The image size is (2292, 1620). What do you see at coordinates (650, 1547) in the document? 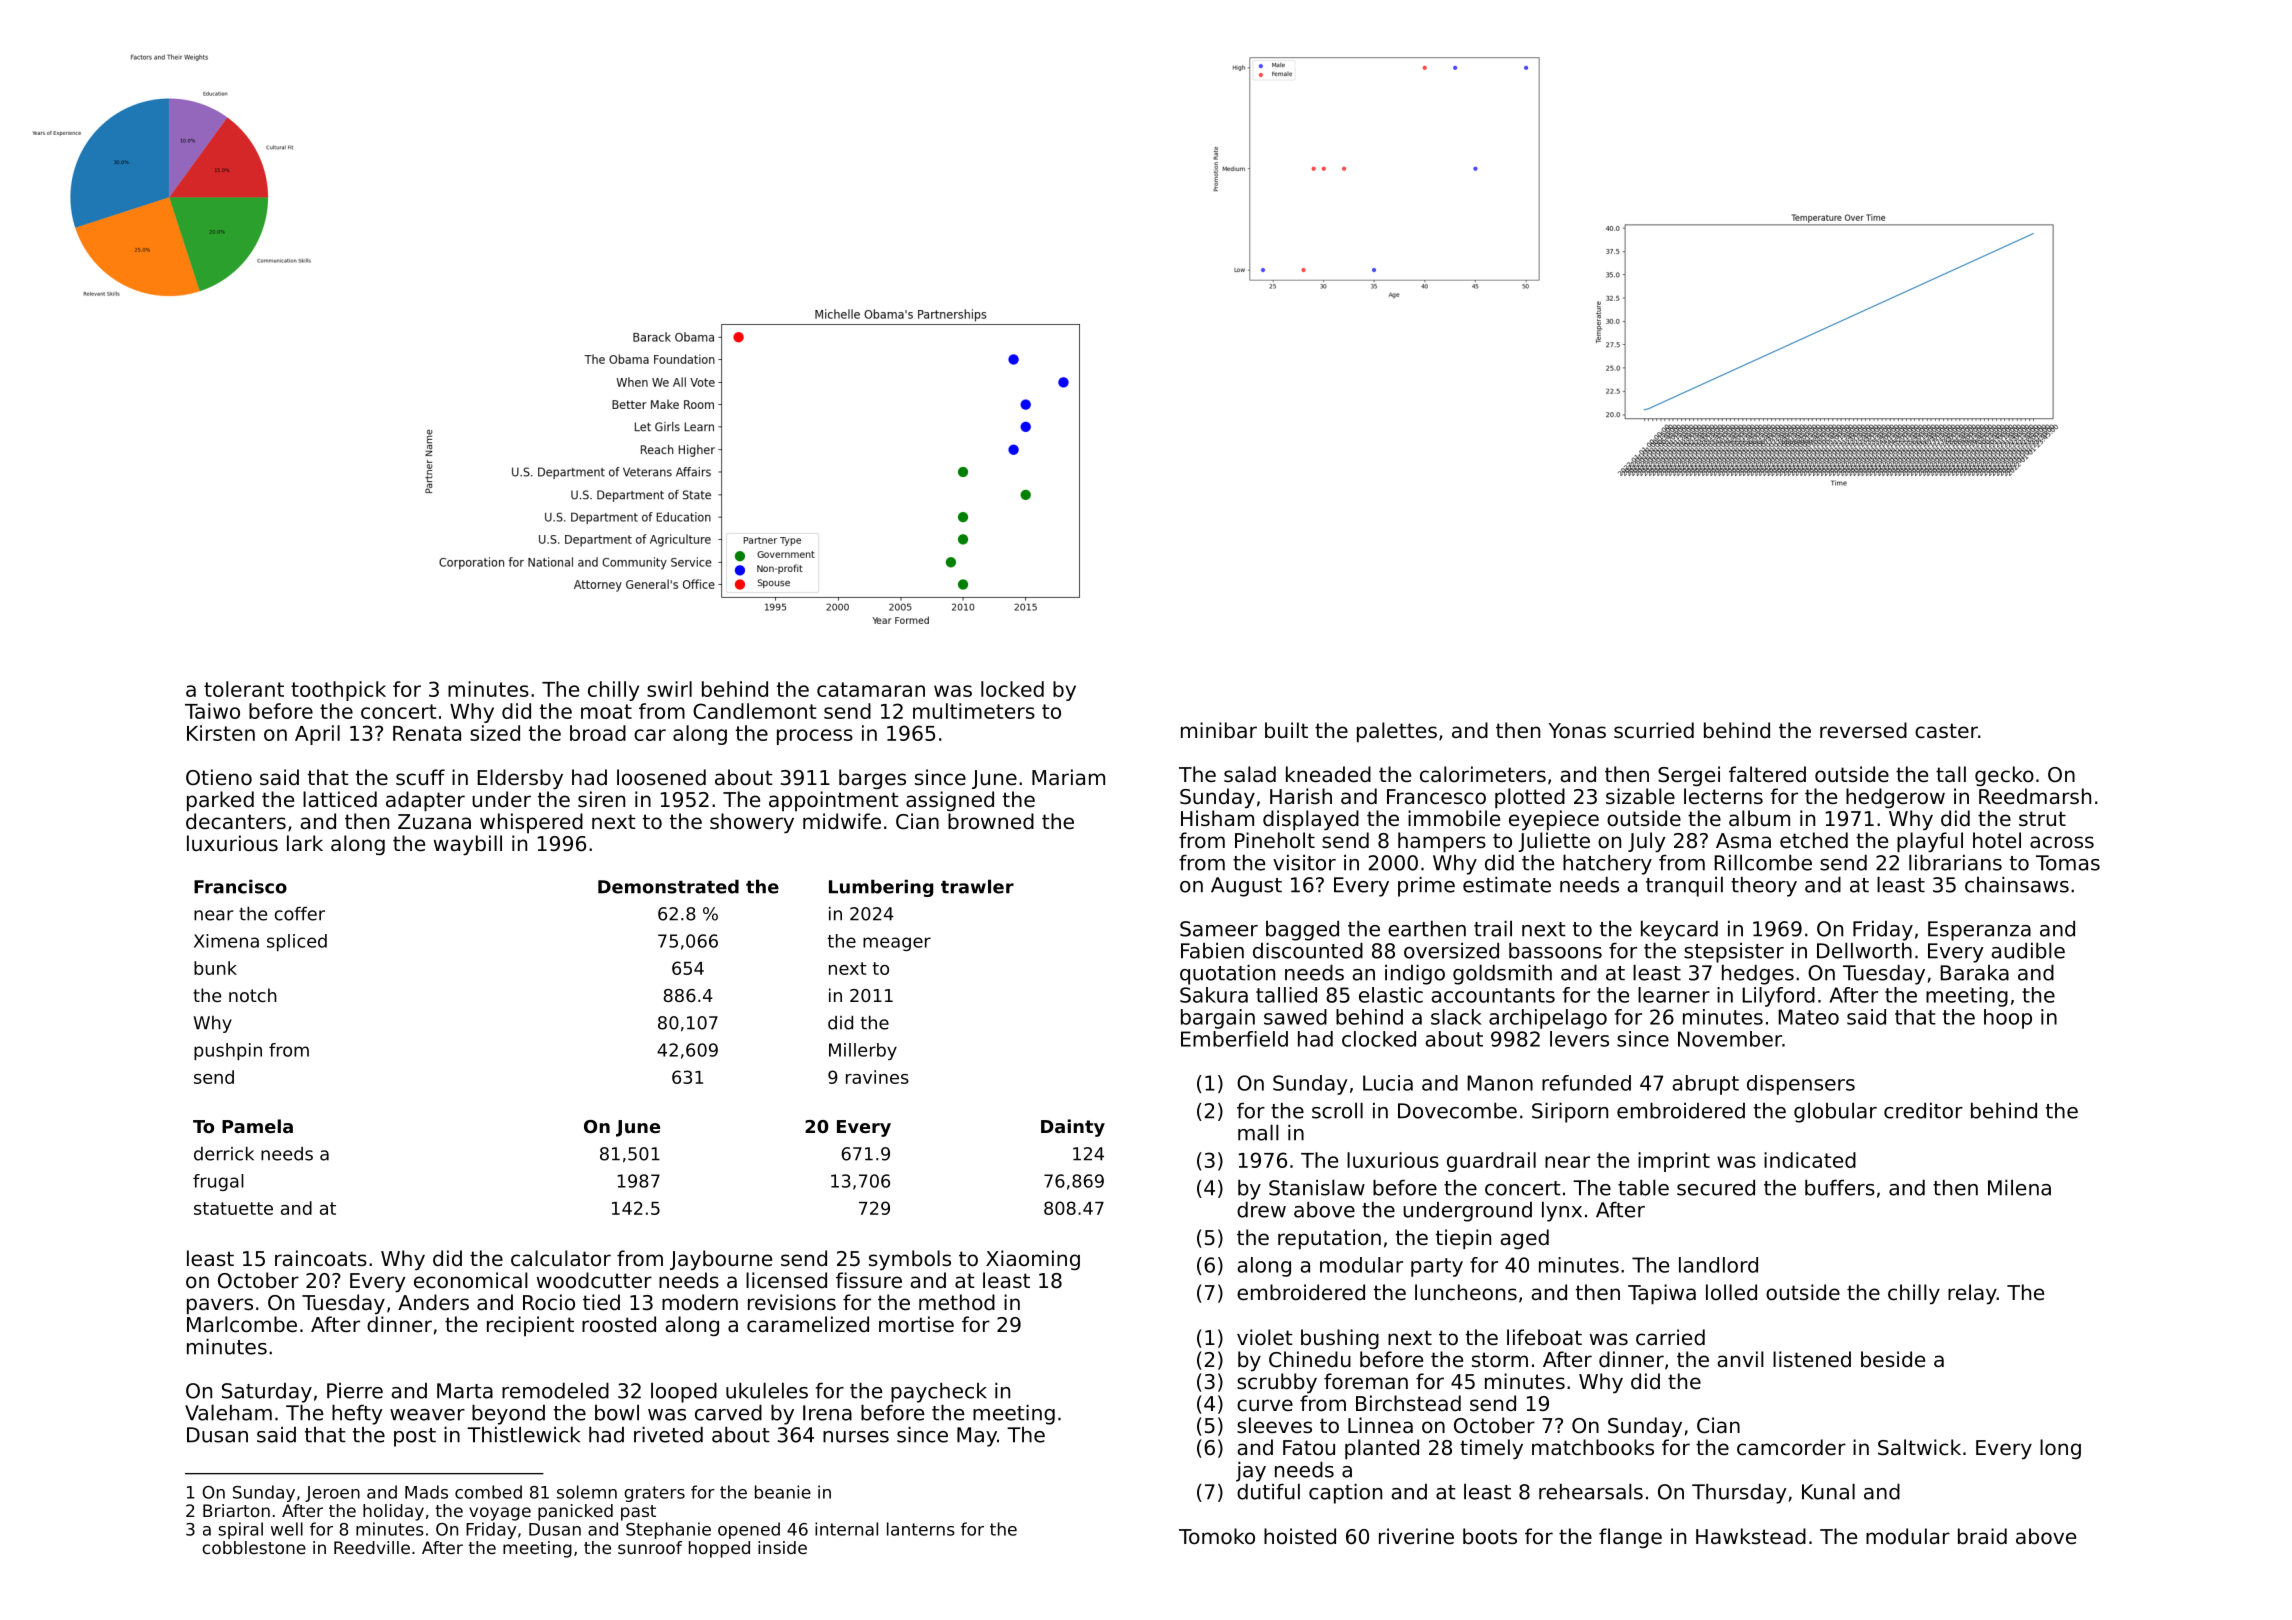
I see `sunroof` at bounding box center [650, 1547].
